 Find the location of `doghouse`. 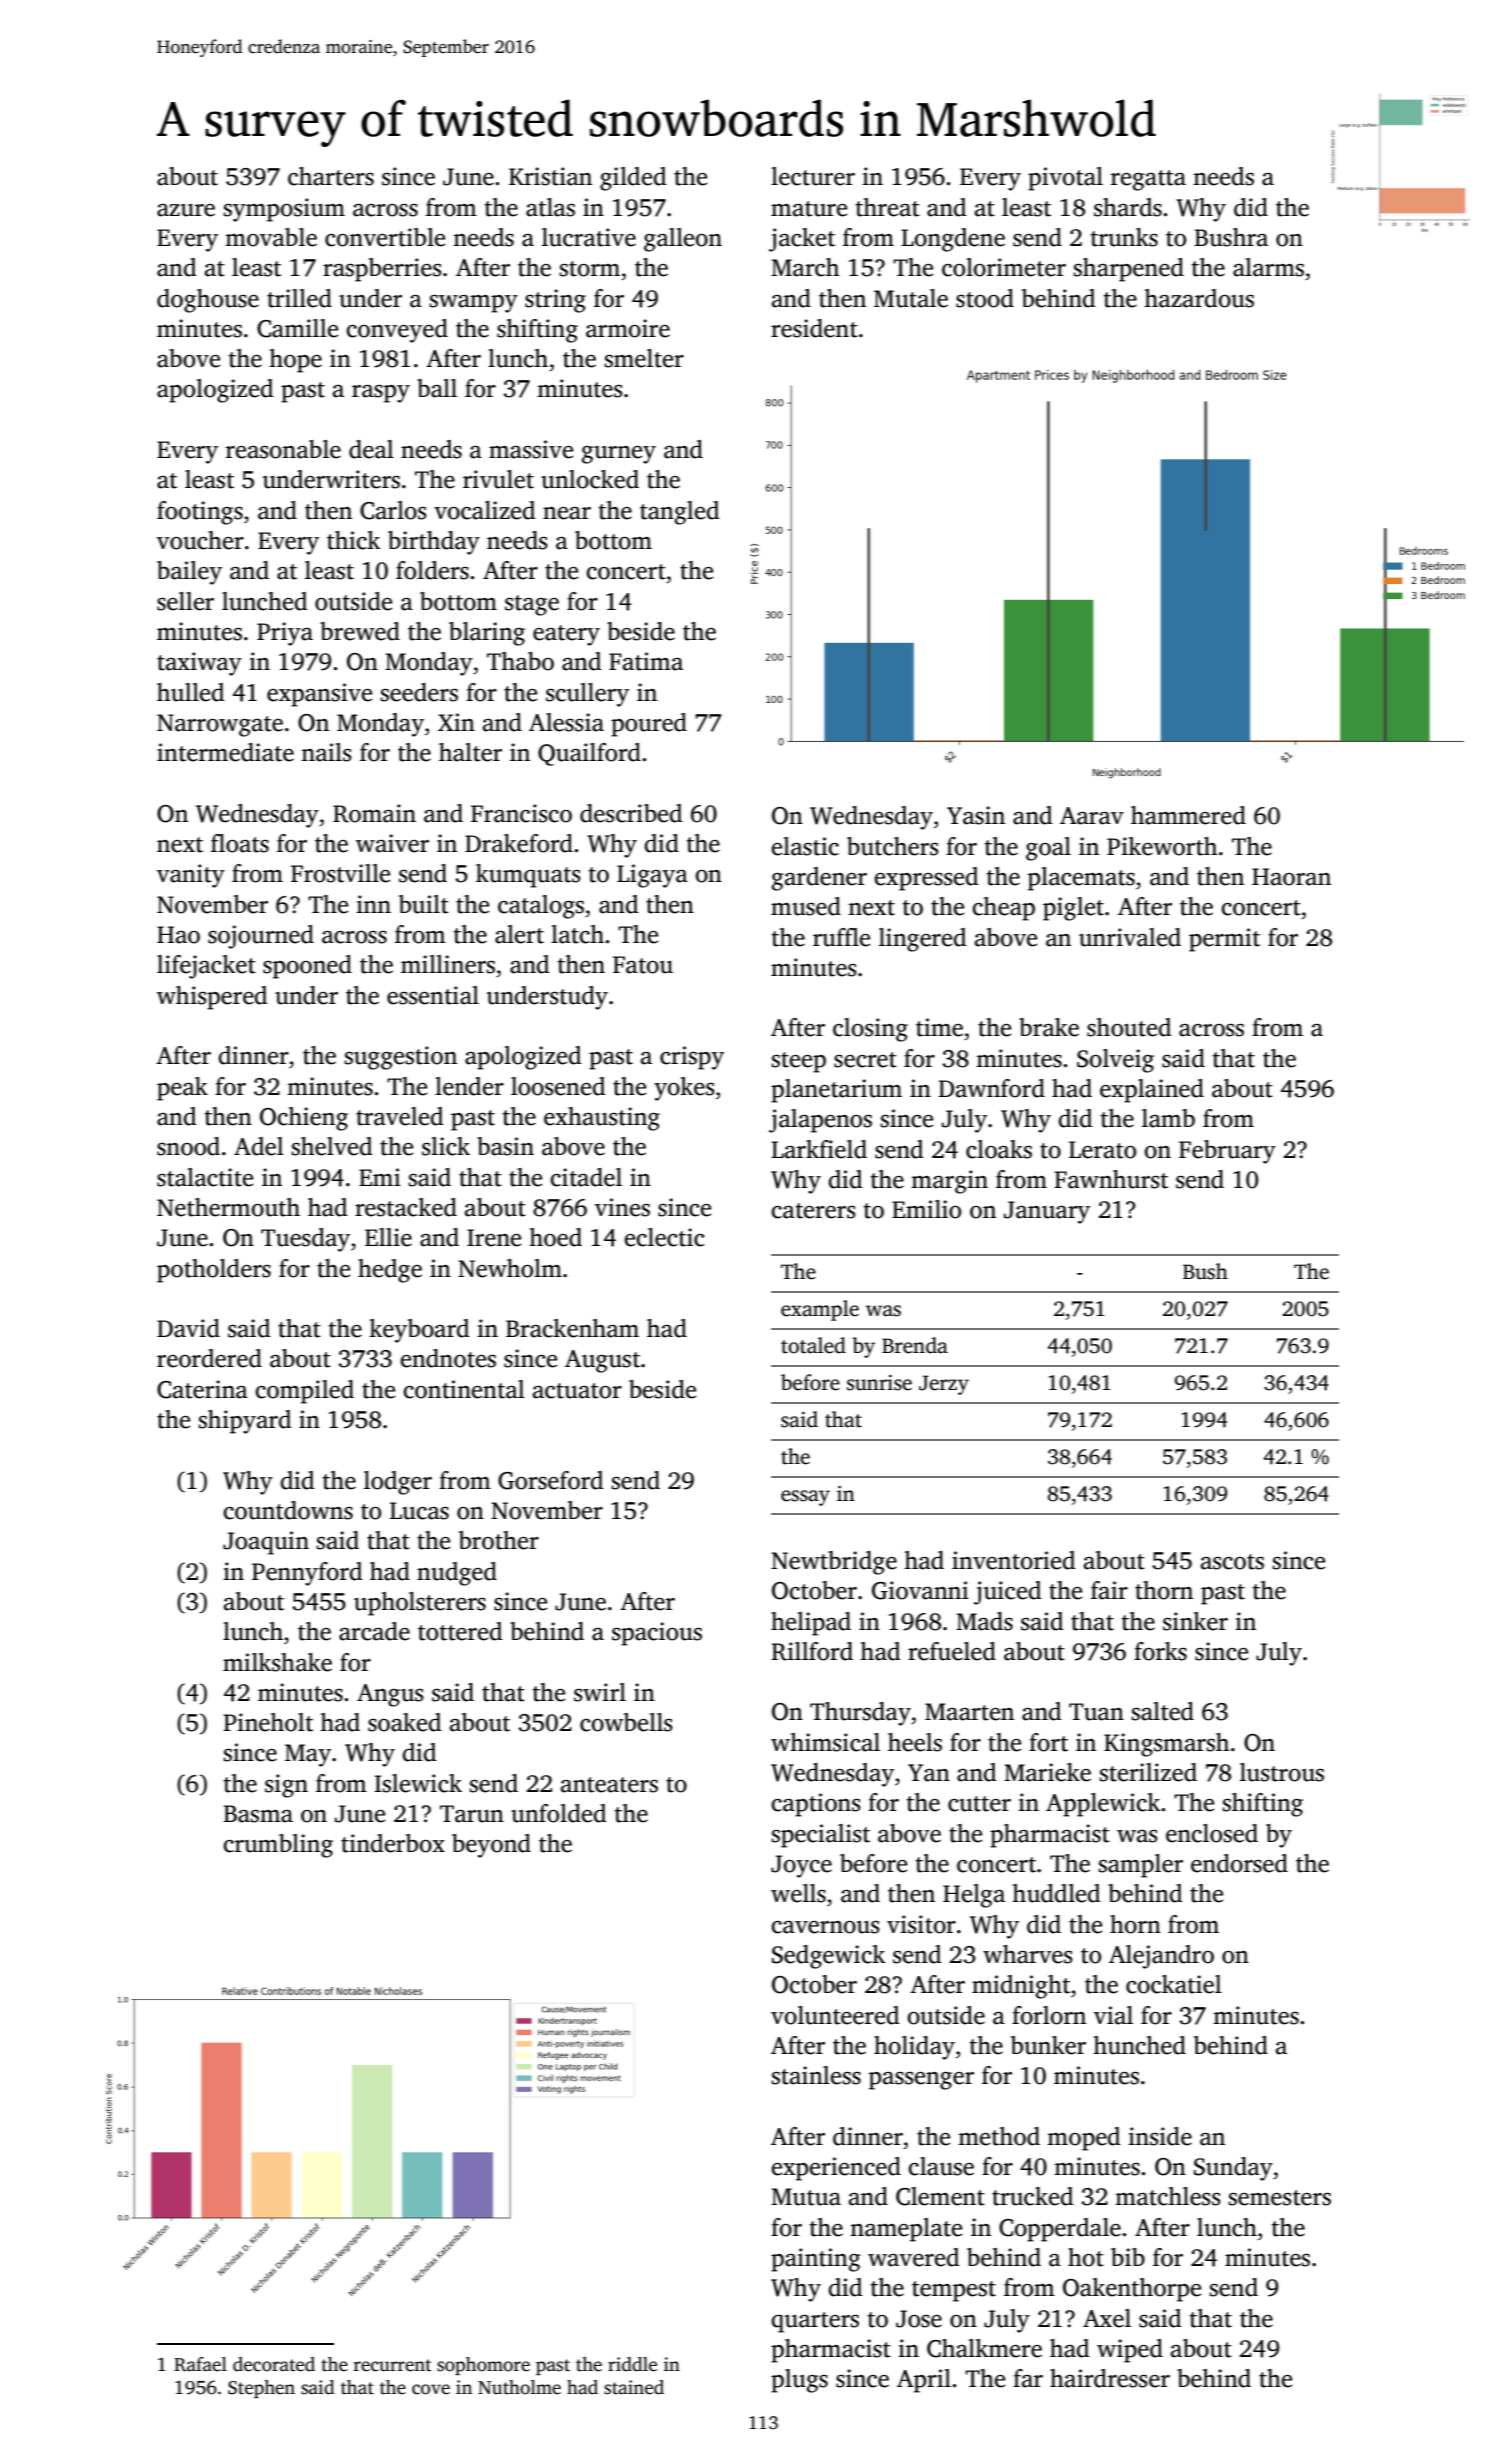

doghouse is located at coordinates (208, 301).
